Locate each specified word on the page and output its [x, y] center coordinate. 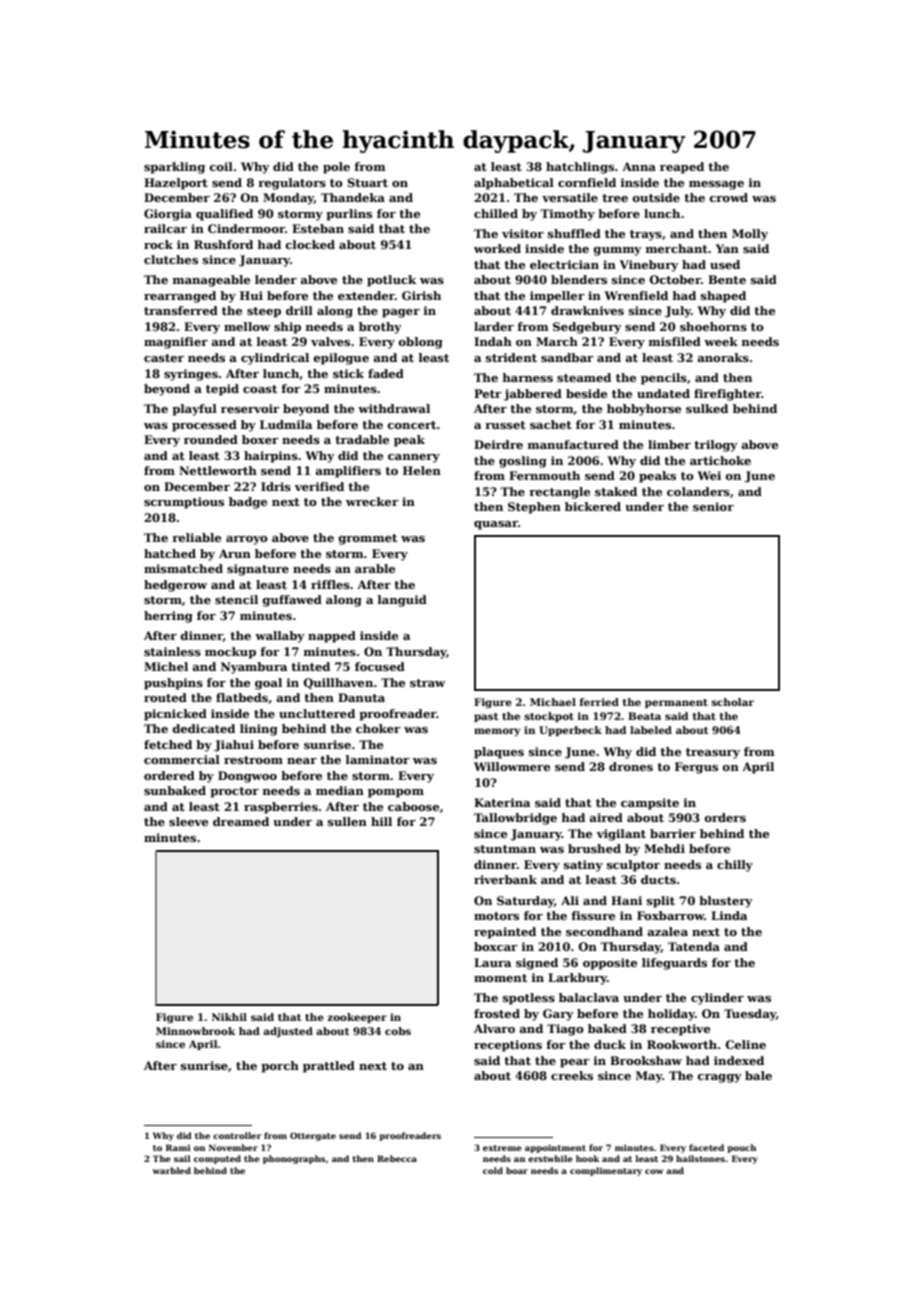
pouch [741, 1148]
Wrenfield [636, 295]
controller [237, 1135]
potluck [391, 281]
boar [517, 1170]
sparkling [174, 168]
